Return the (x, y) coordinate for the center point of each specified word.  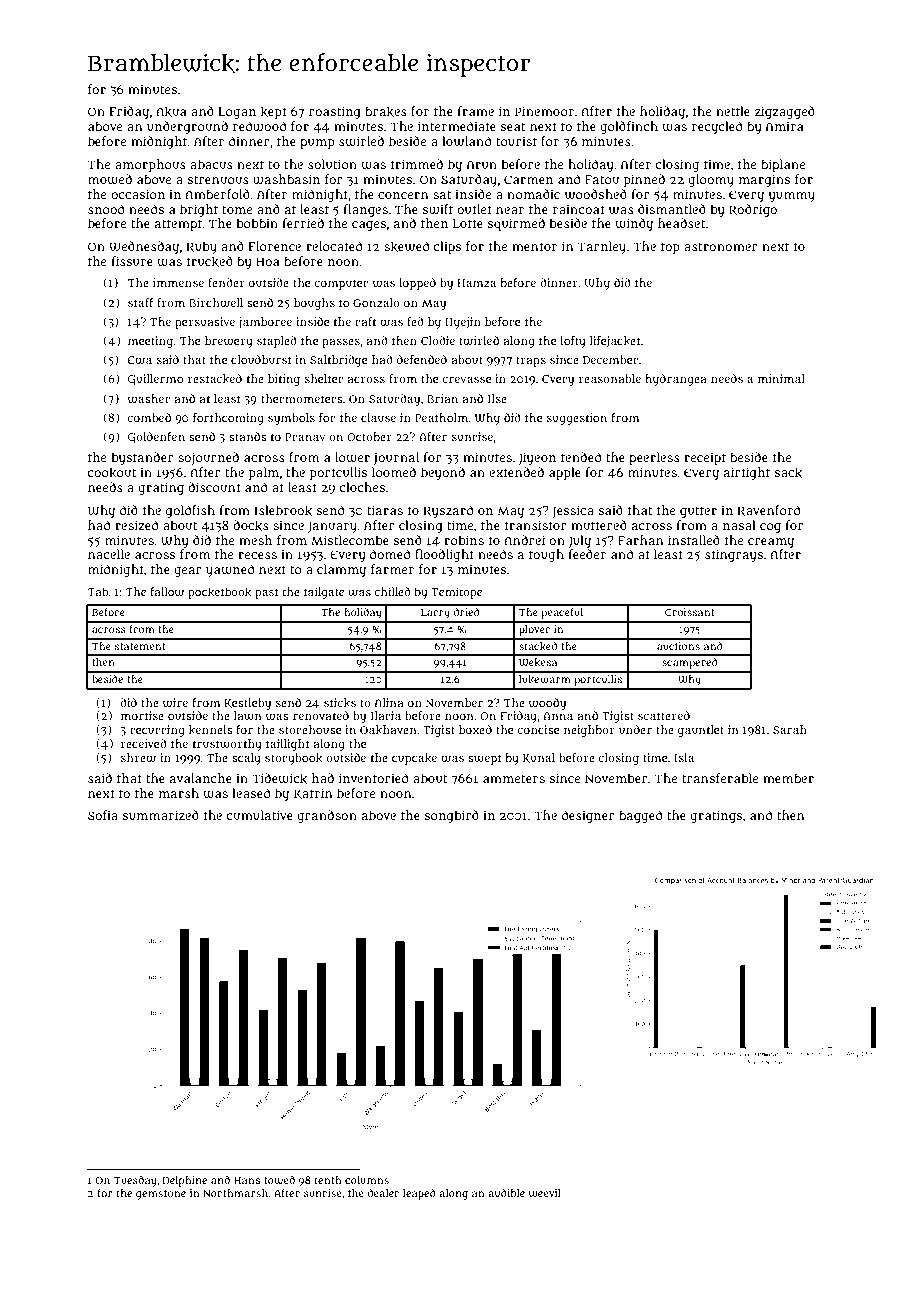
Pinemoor (544, 111)
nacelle (109, 554)
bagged (640, 816)
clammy (341, 570)
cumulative (259, 815)
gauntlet (701, 731)
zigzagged (785, 112)
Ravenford (768, 511)
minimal (781, 378)
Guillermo (155, 379)
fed (415, 321)
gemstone (161, 1195)
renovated (321, 715)
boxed (475, 729)
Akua (171, 111)
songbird (452, 816)
